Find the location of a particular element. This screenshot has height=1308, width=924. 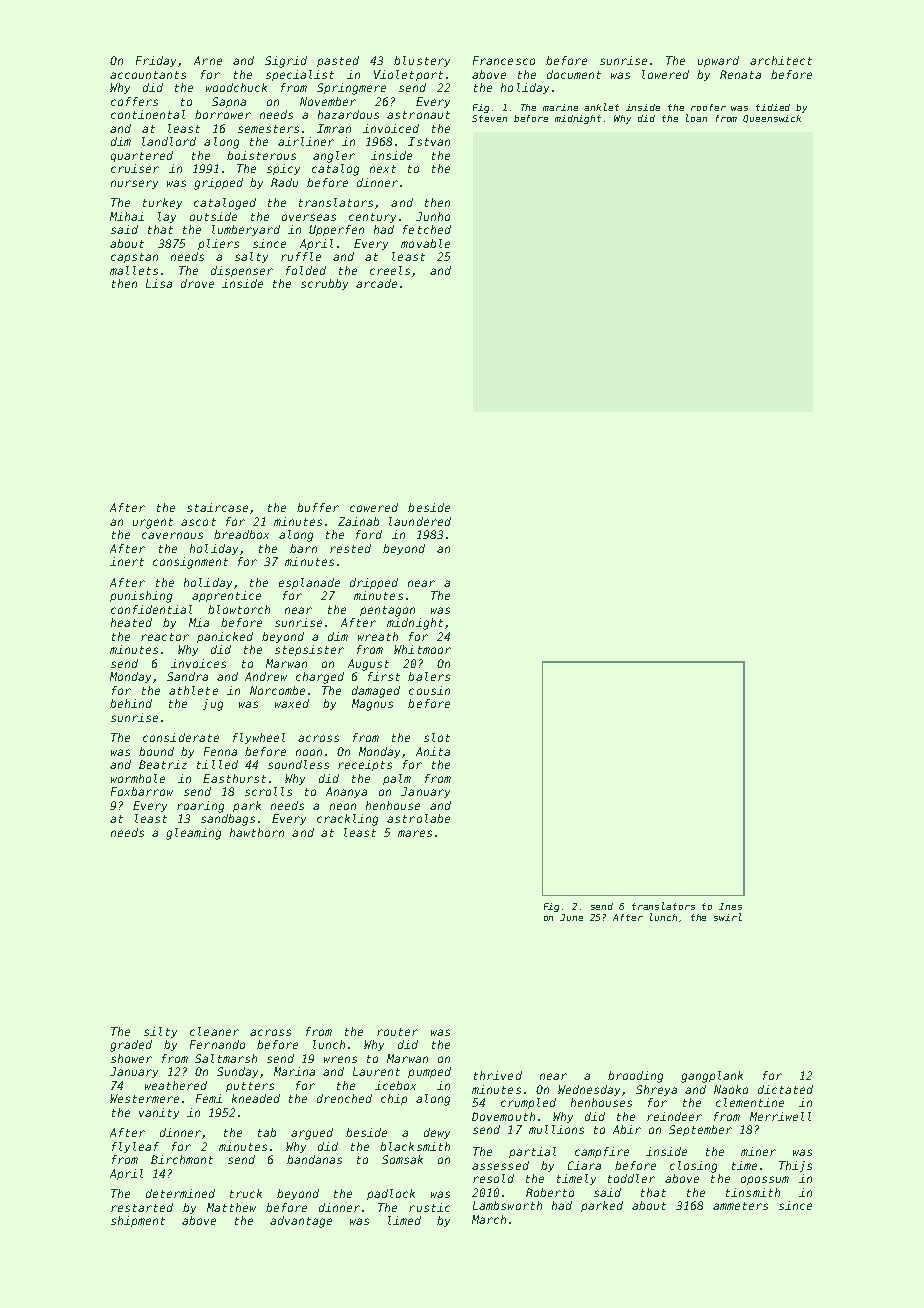

marine is located at coordinates (560, 107).
